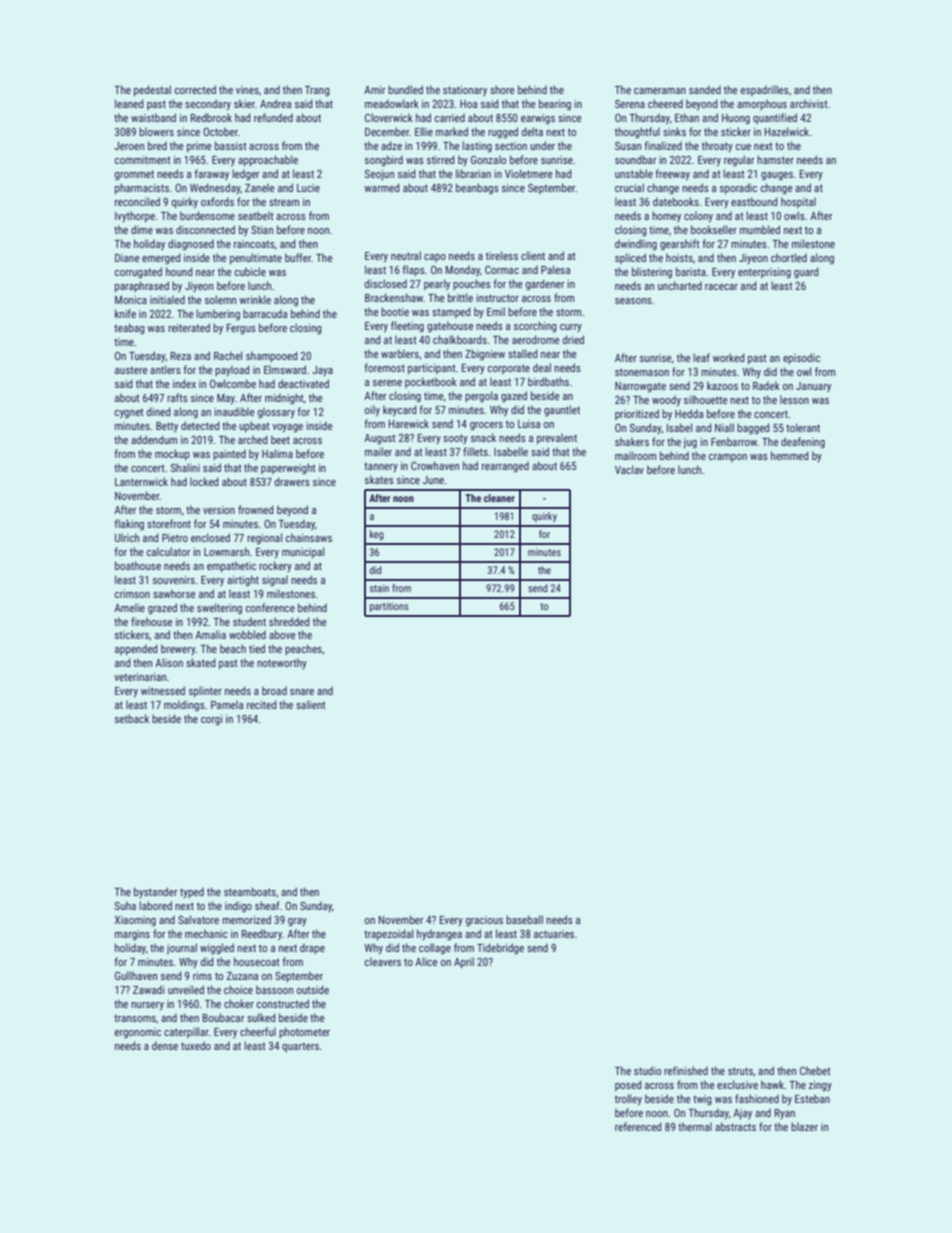 Image resolution: width=952 pixels, height=1233 pixels. I want to click on thermal, so click(695, 1126).
